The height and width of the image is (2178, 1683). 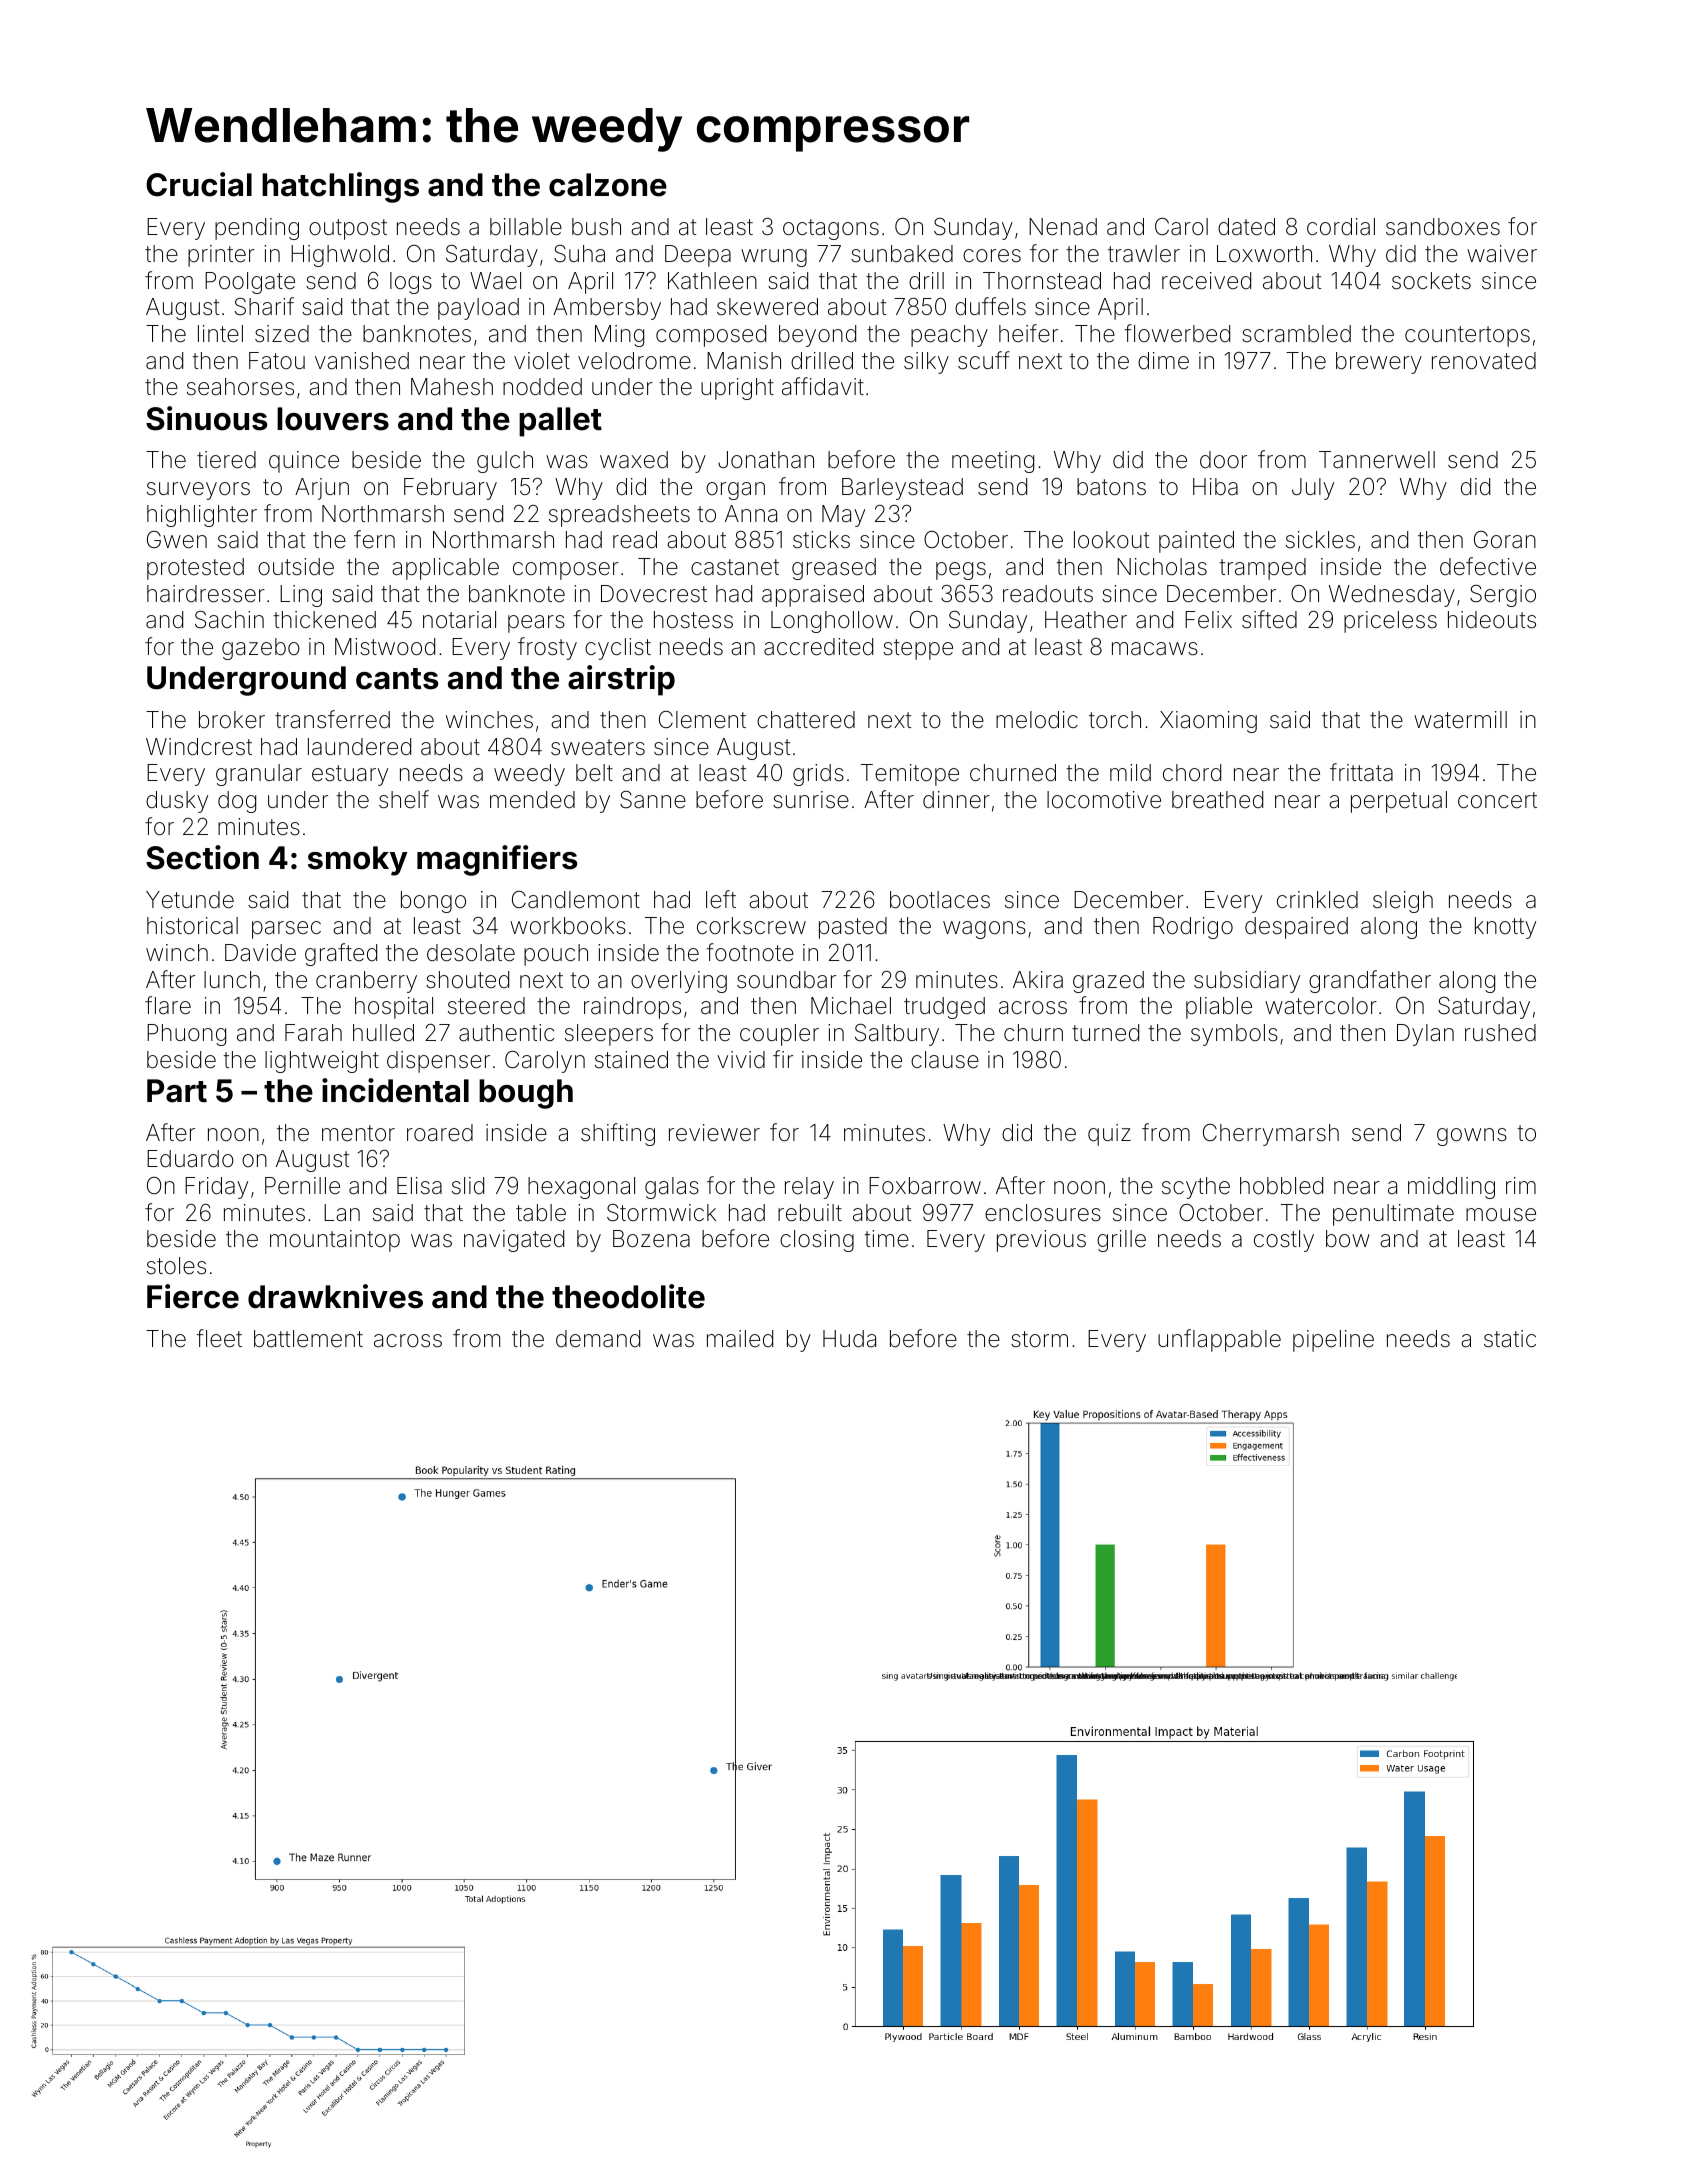 I want to click on fleet, so click(x=219, y=1338).
